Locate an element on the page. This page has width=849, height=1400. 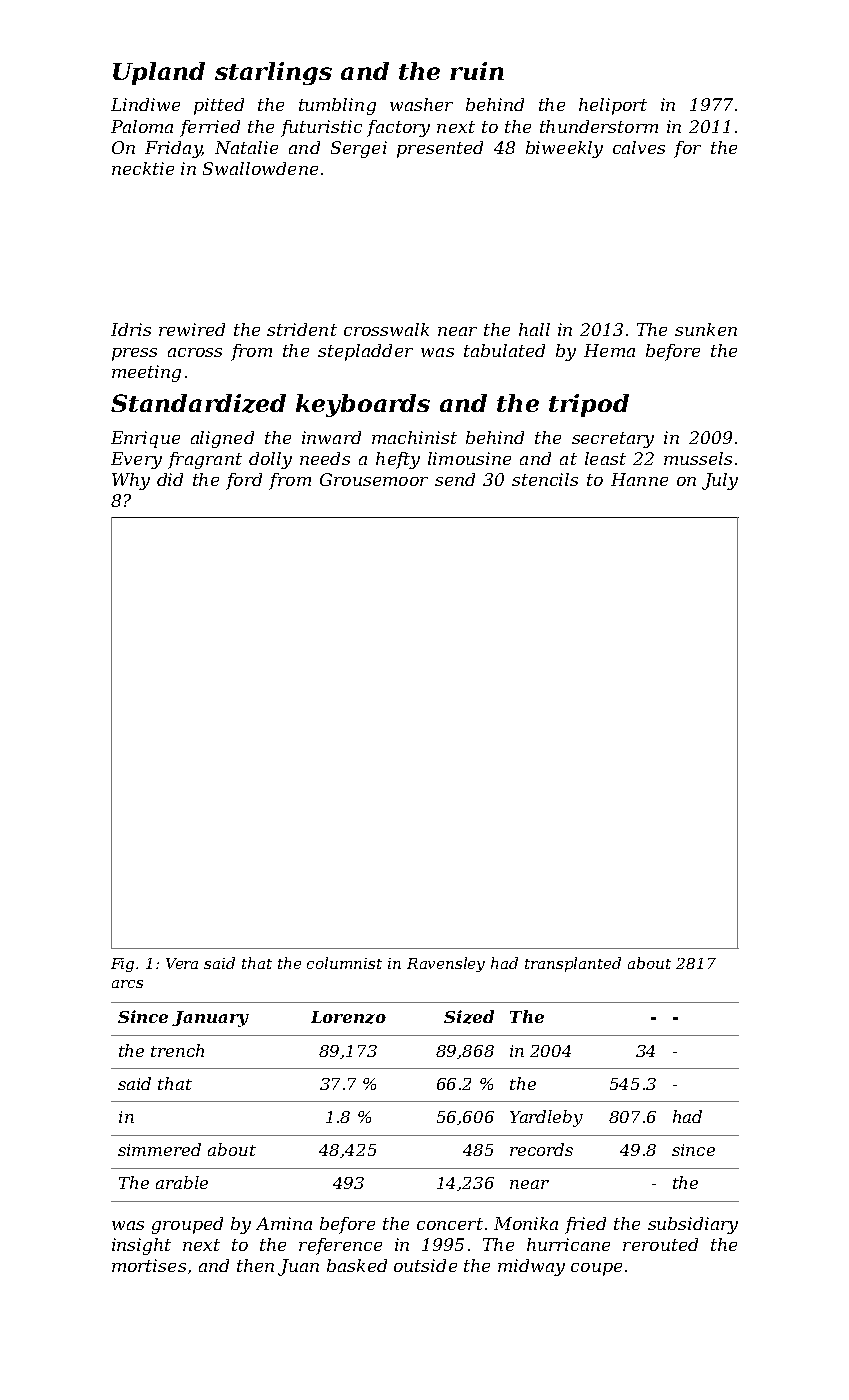
Sized is located at coordinates (469, 1017).
